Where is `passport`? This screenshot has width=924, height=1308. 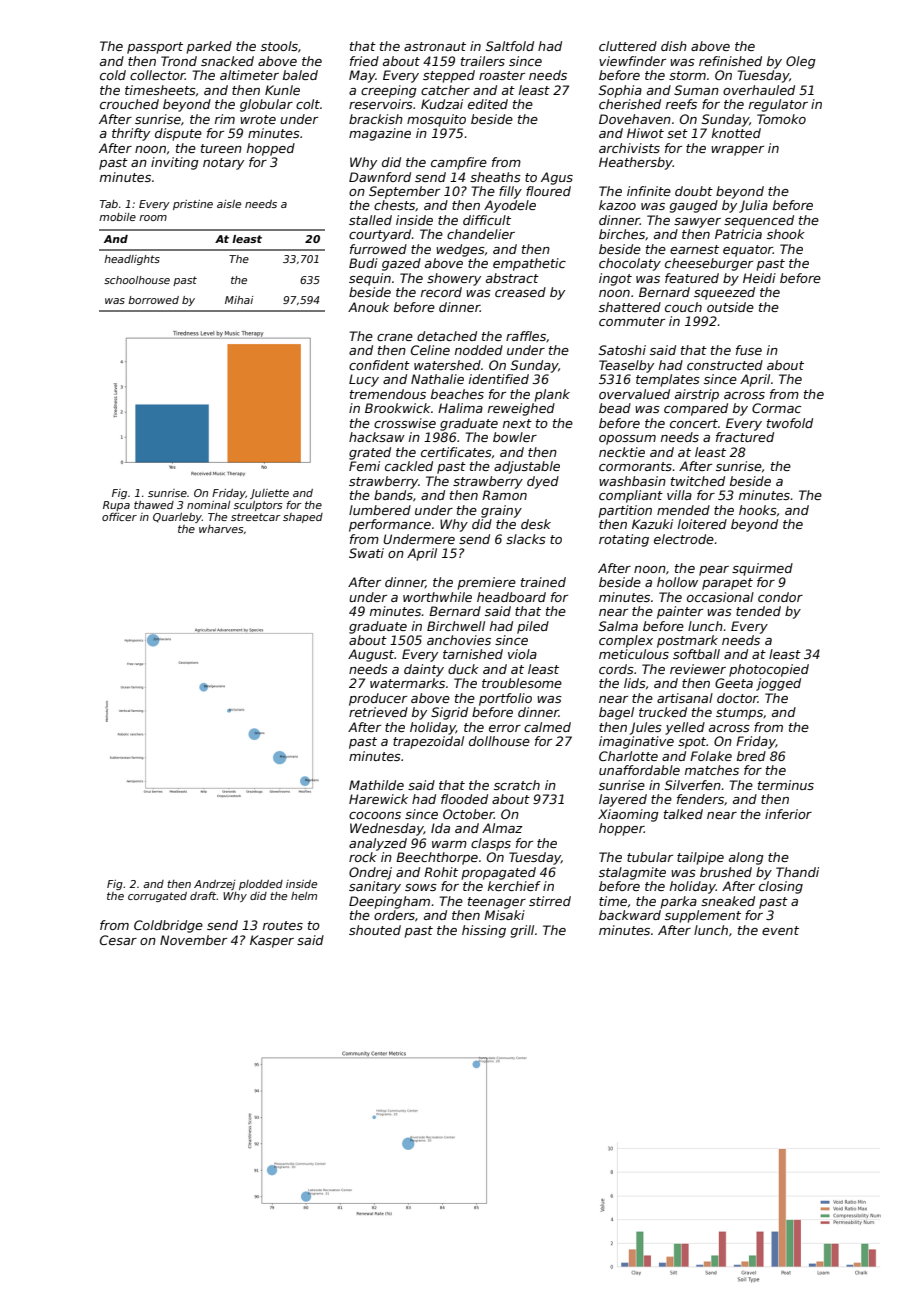 passport is located at coordinates (155, 48).
